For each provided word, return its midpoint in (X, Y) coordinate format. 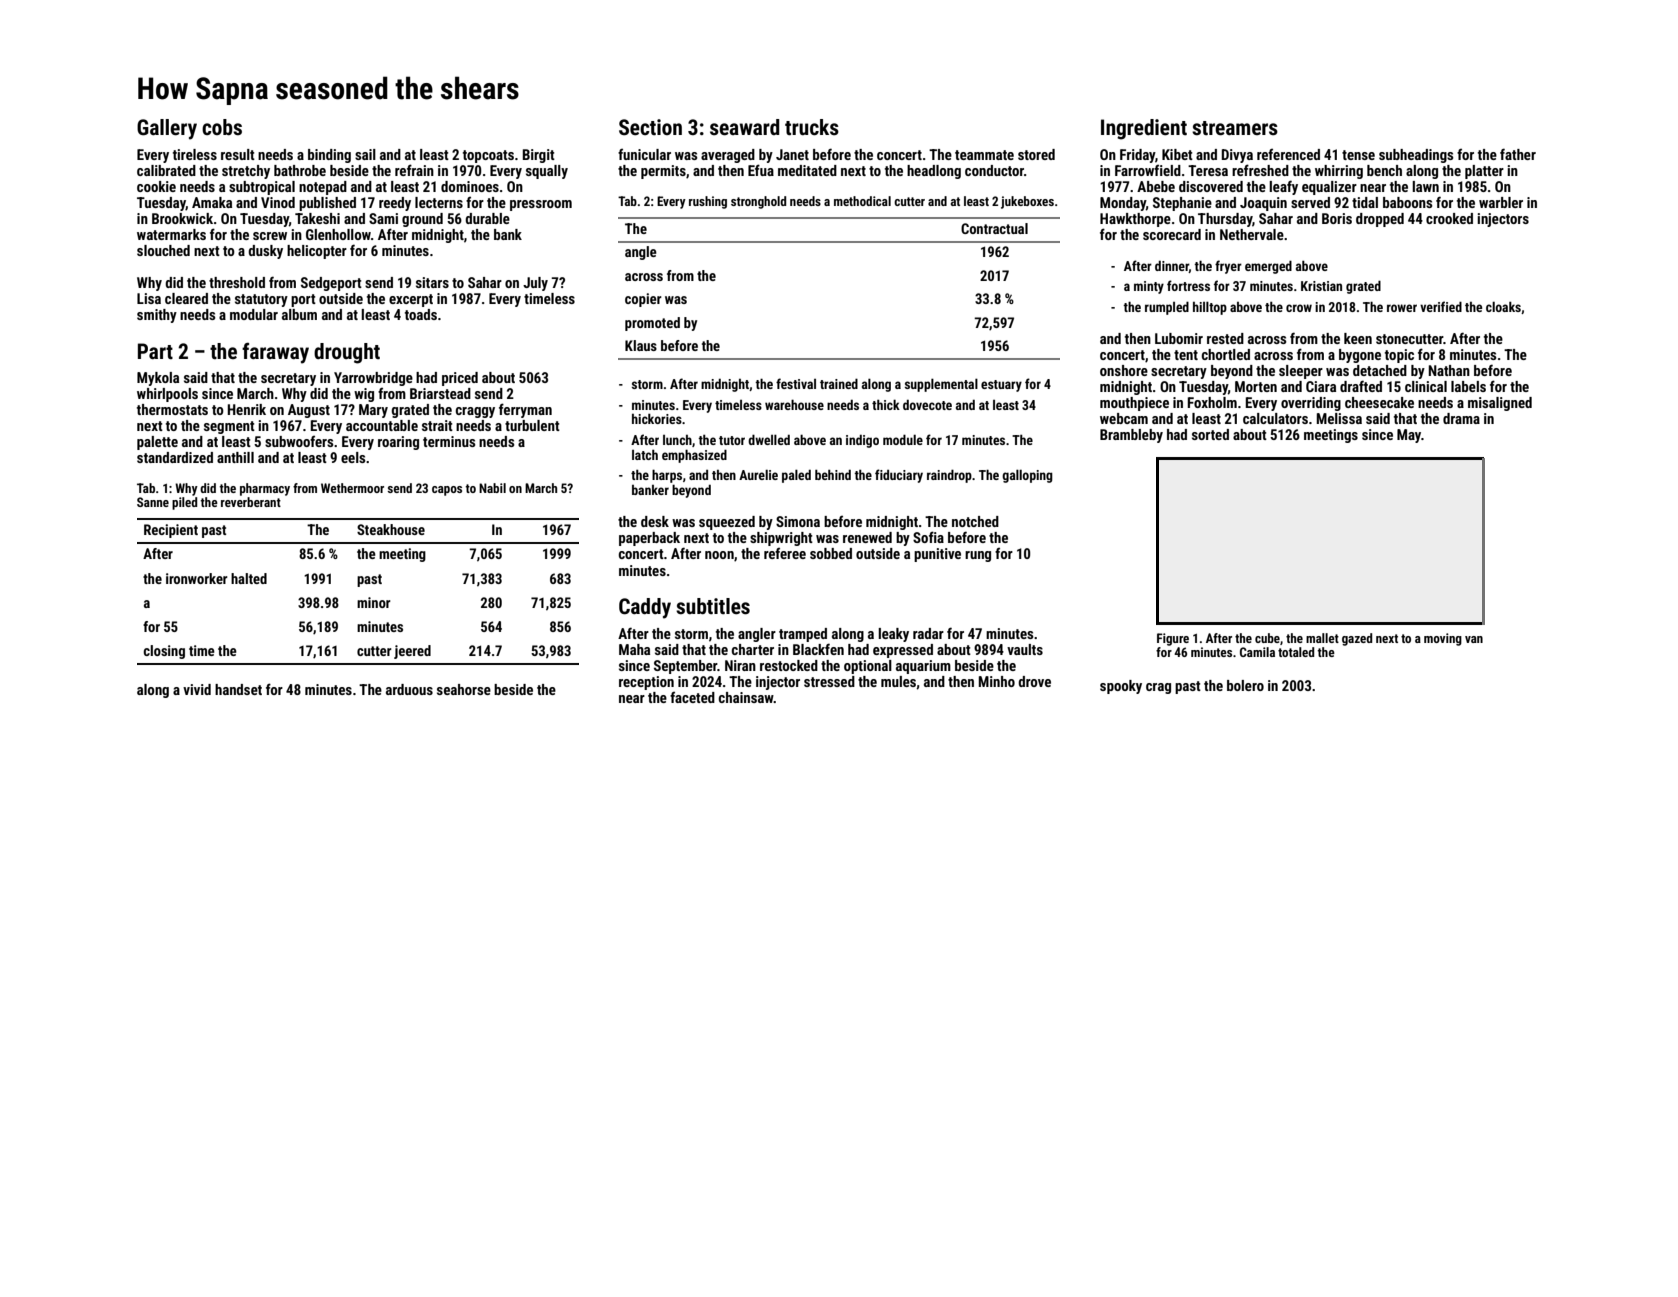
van (1474, 639)
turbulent (532, 425)
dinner (1172, 267)
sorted (1210, 434)
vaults (1025, 649)
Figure (1173, 639)
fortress (1188, 285)
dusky (265, 252)
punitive (937, 555)
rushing (708, 202)
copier (643, 300)
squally (547, 172)
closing (164, 652)
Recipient (171, 531)
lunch (677, 440)
